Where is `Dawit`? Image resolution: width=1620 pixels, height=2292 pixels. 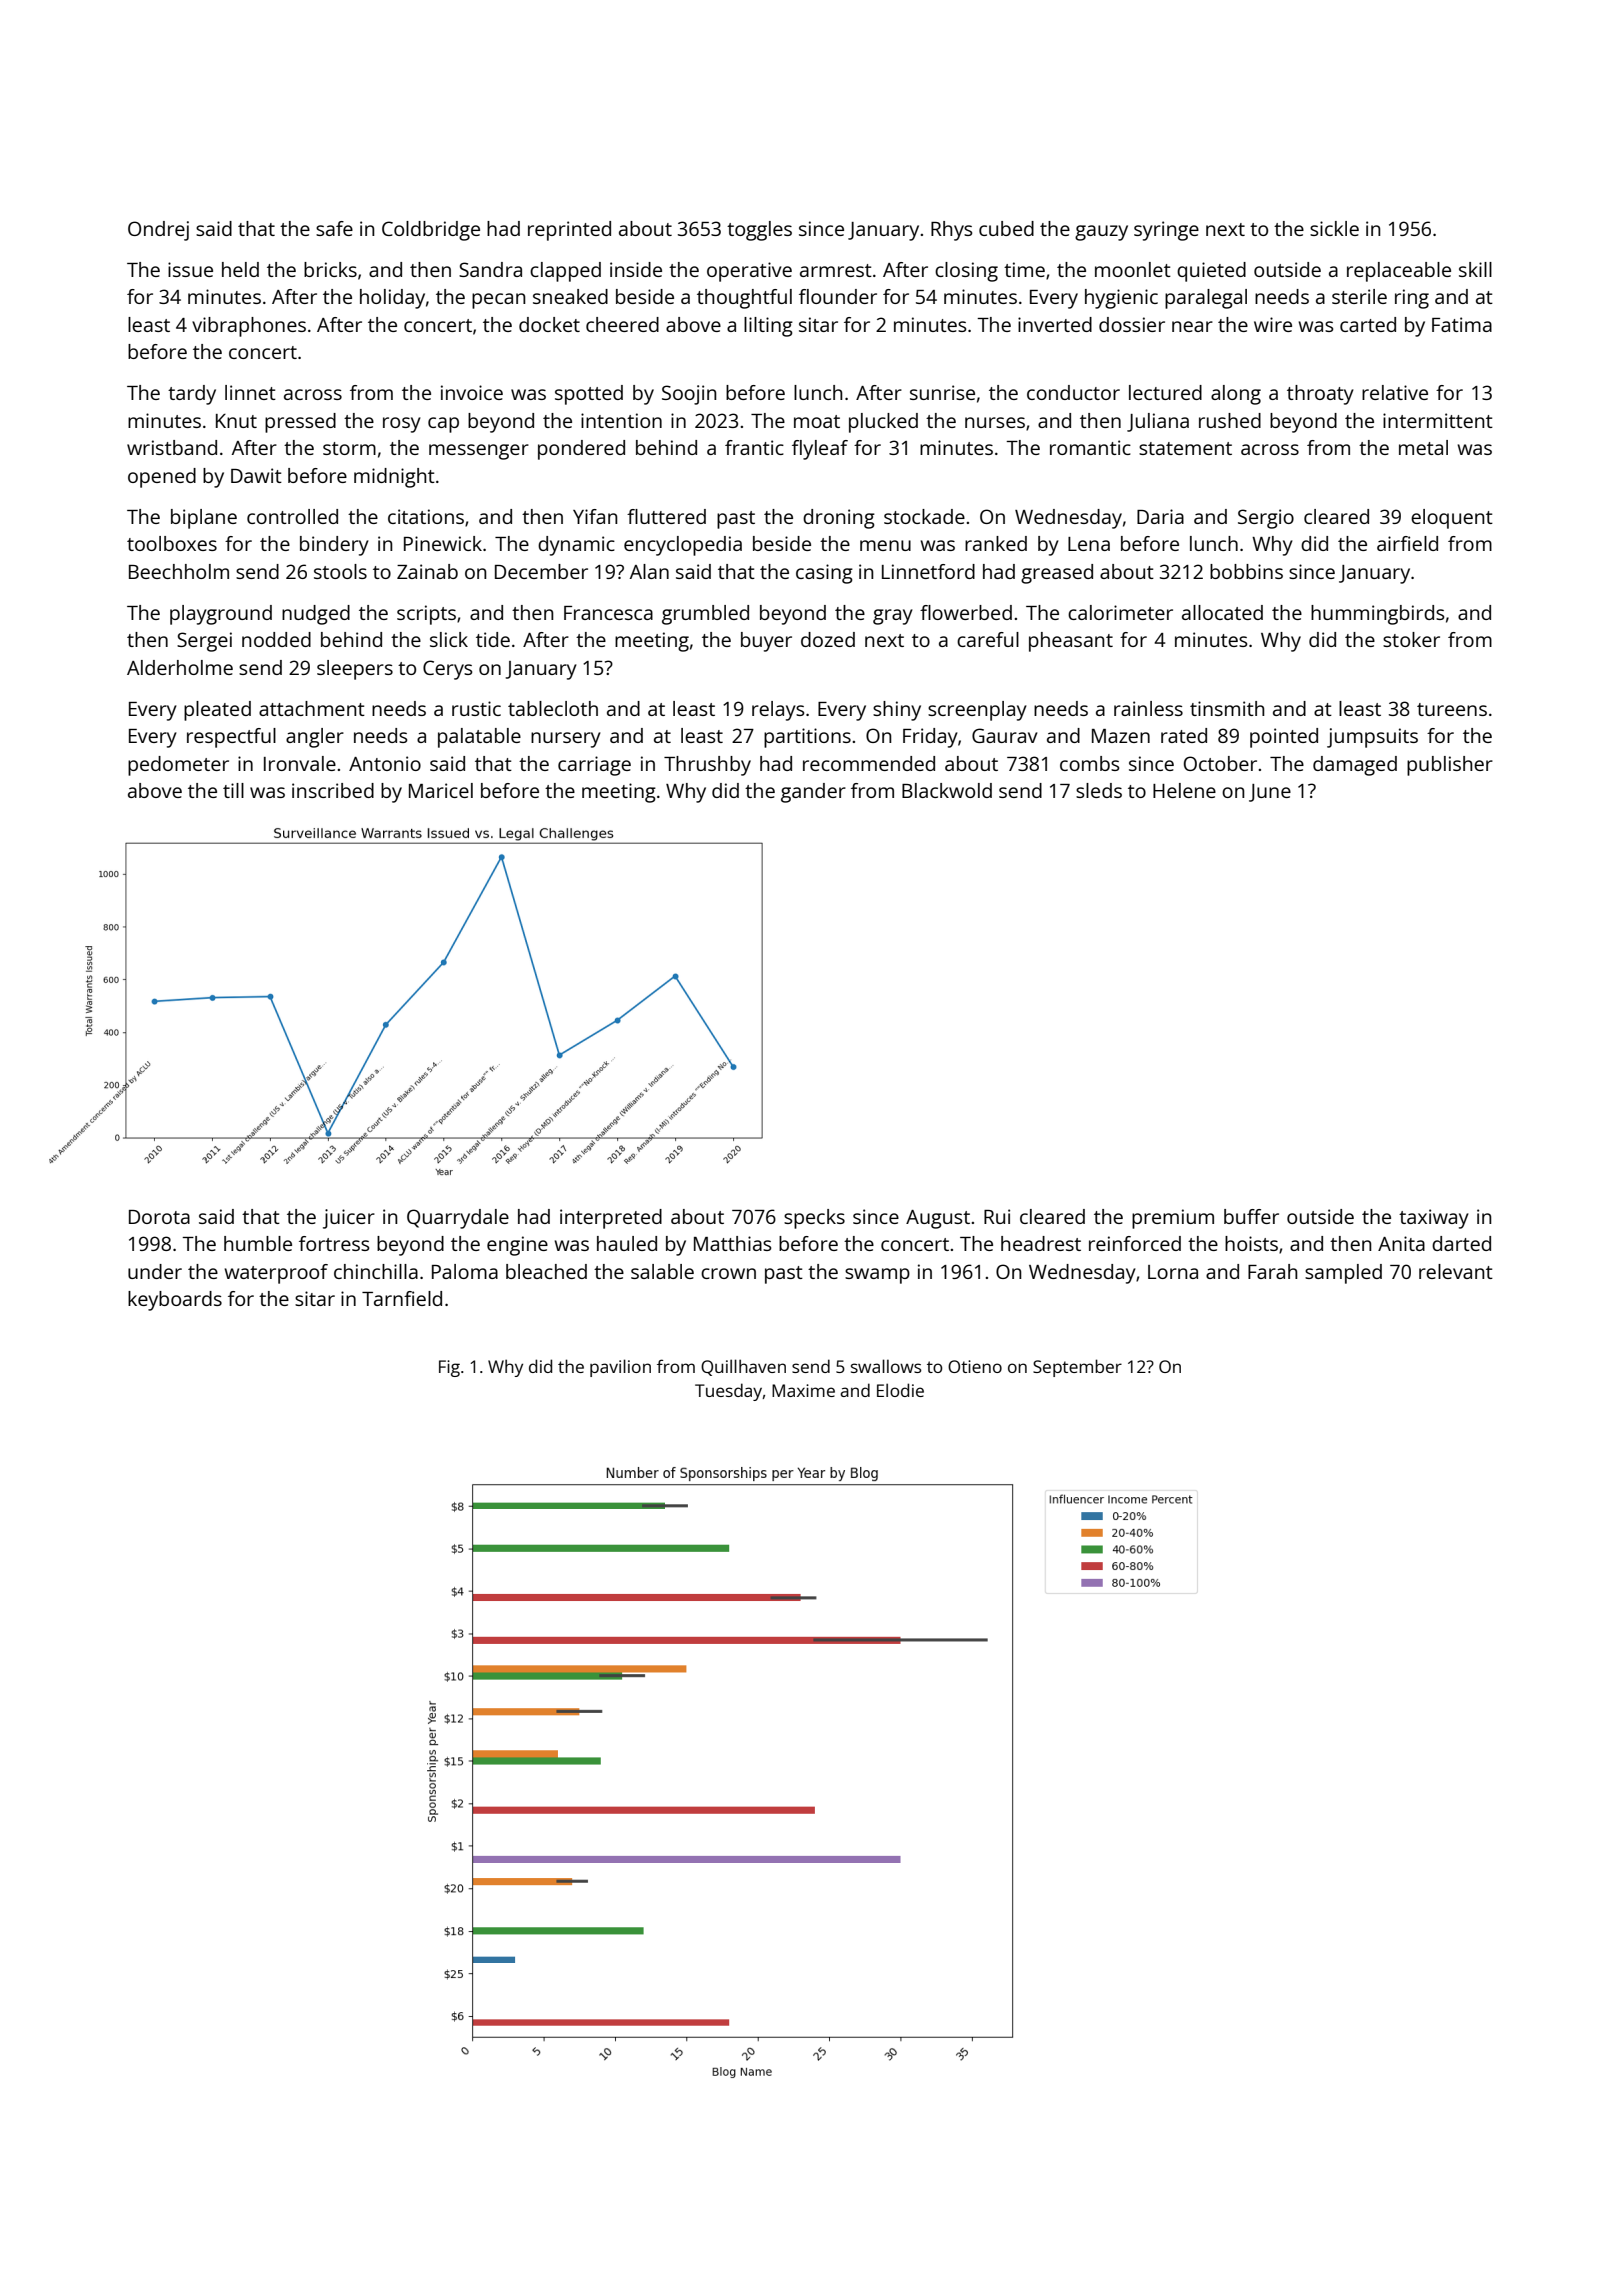
Dawit is located at coordinates (256, 475).
